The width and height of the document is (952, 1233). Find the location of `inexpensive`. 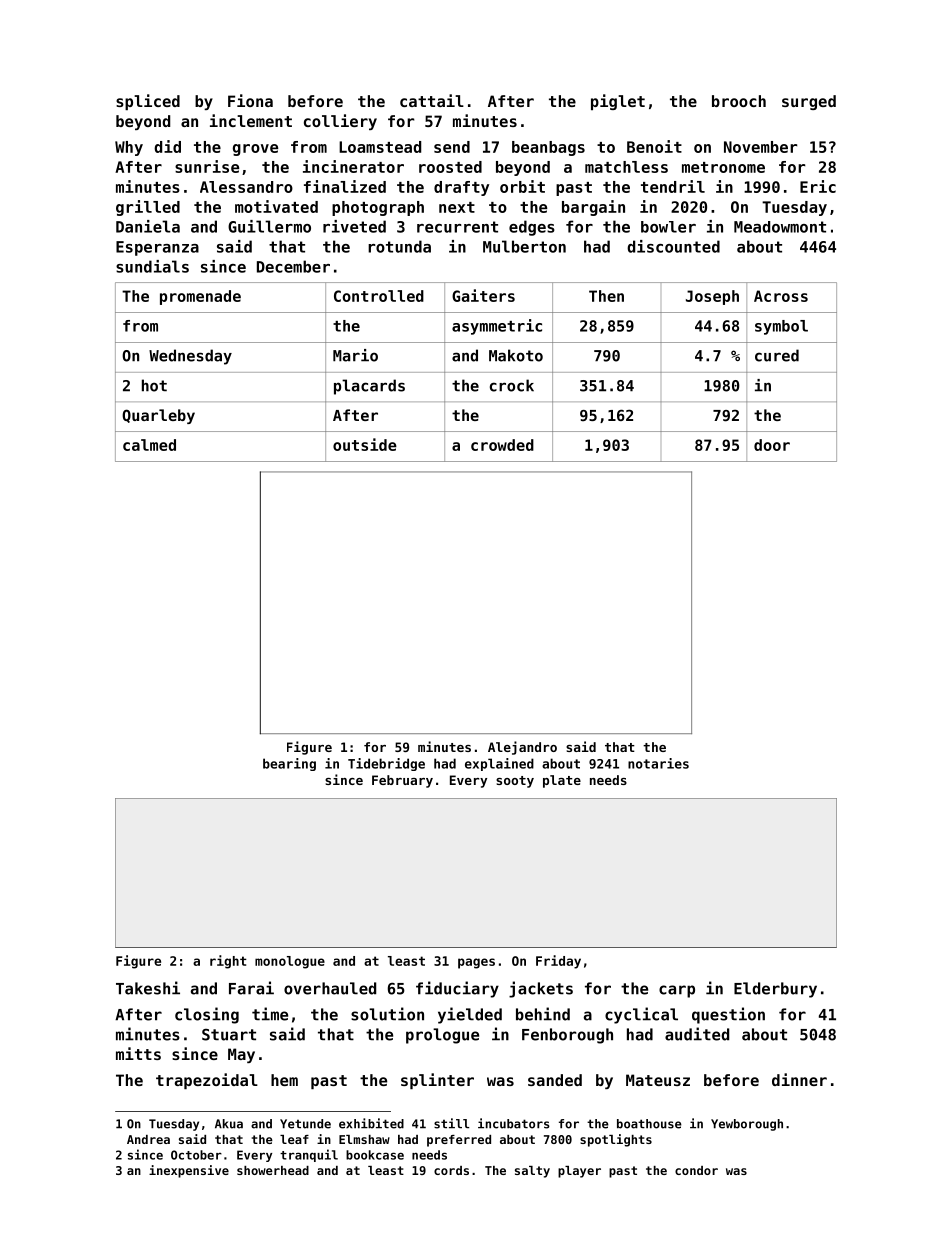

inexpensive is located at coordinates (189, 1171).
